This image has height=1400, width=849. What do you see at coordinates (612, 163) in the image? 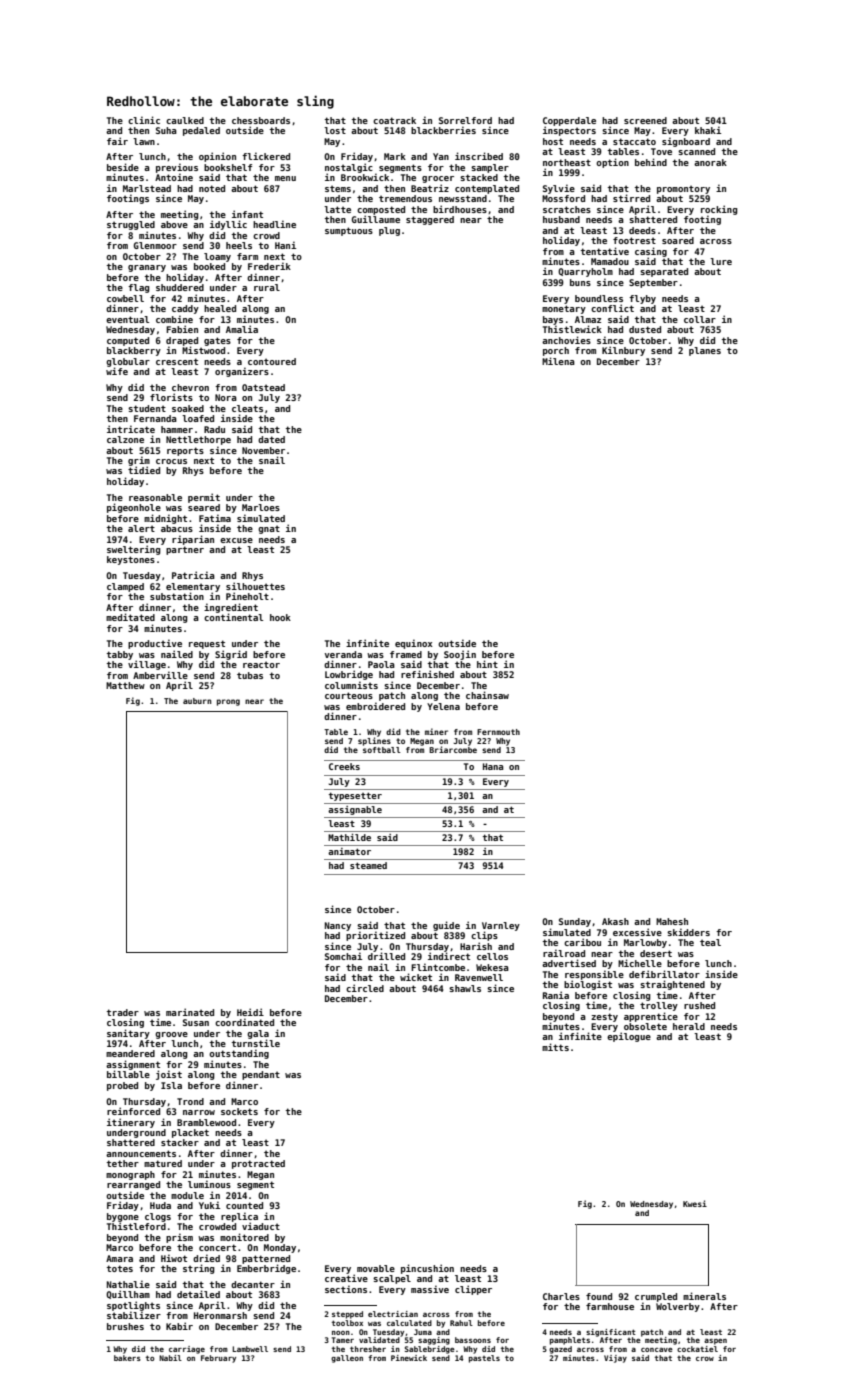
I see `option` at bounding box center [612, 163].
